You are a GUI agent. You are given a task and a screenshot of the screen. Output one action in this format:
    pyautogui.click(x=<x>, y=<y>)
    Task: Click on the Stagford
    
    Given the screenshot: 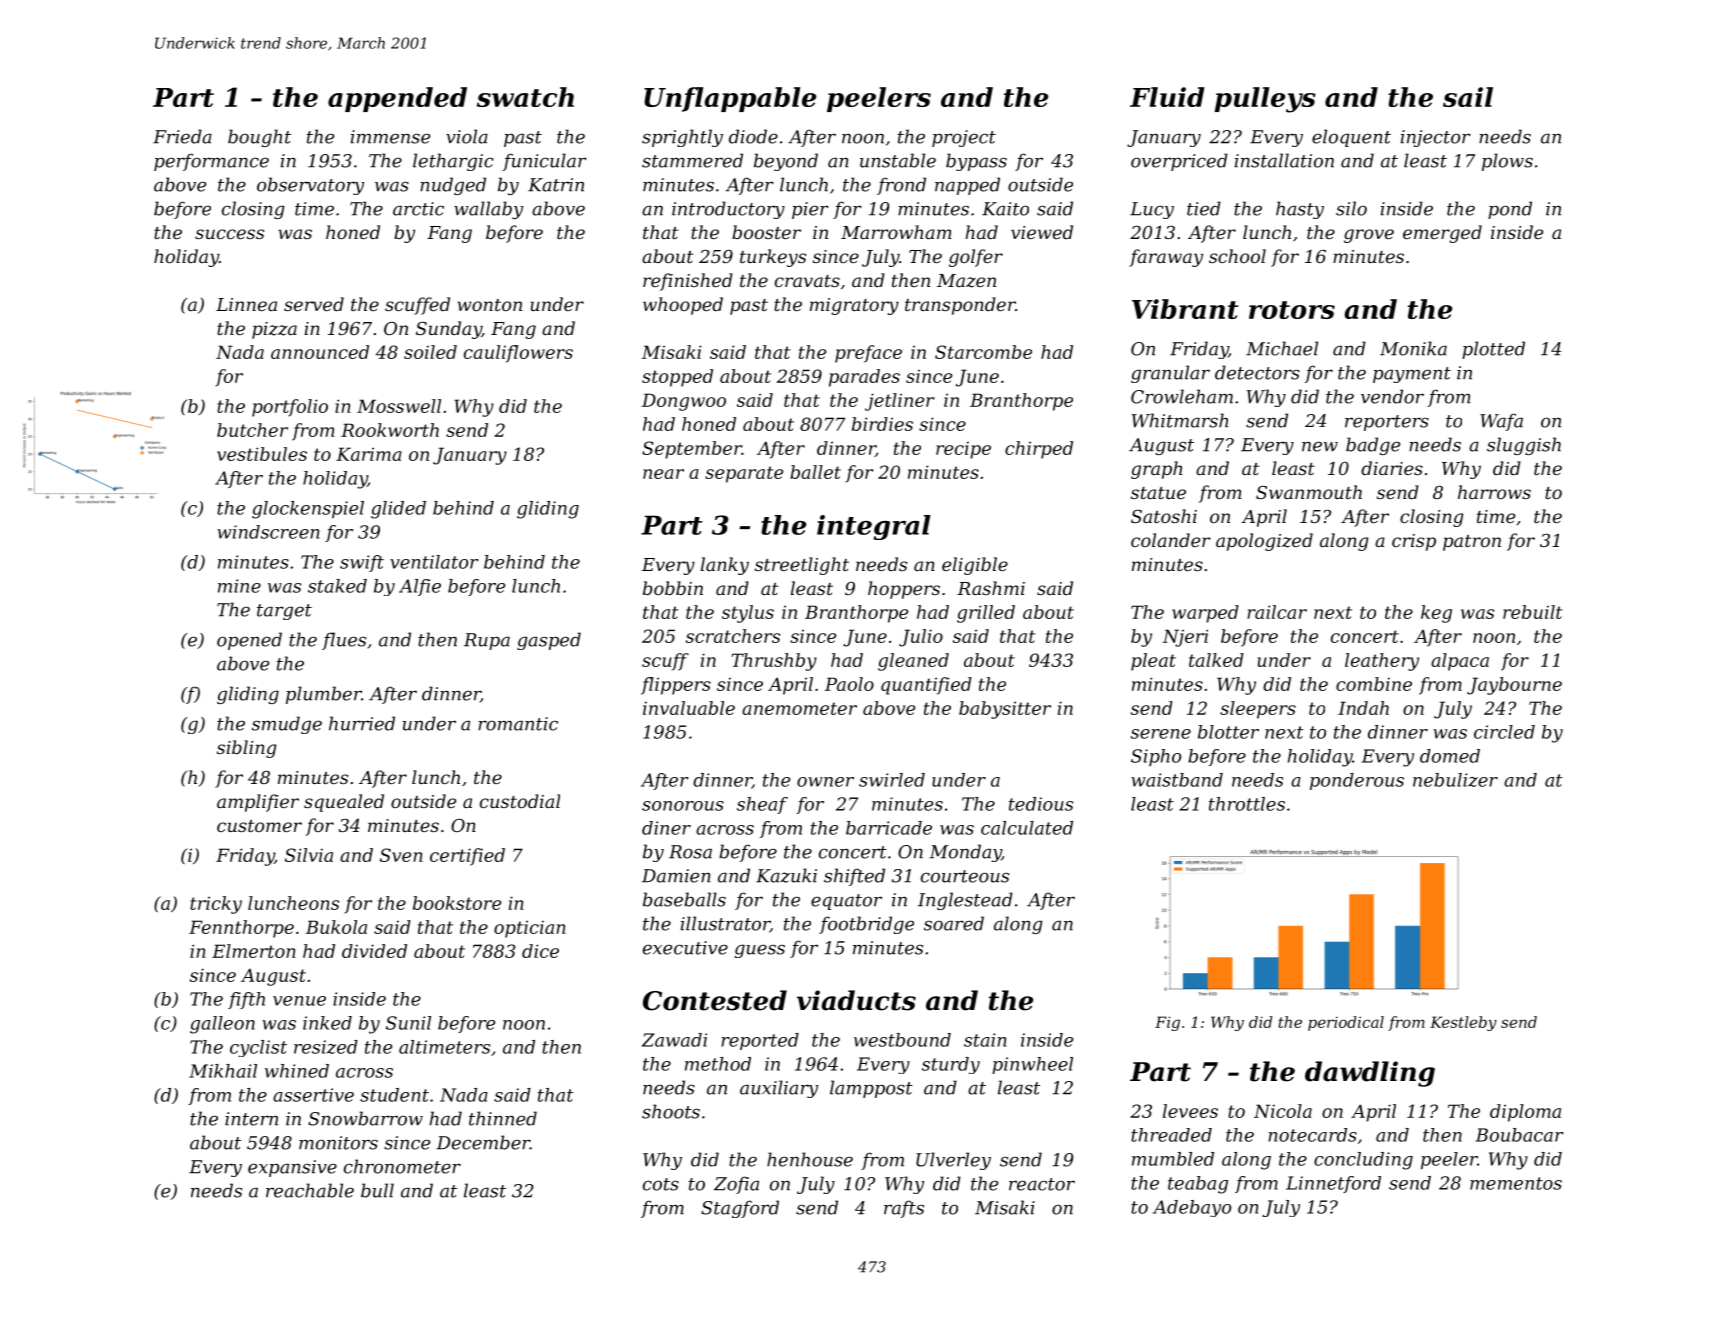 What is the action you would take?
    pyautogui.click(x=740, y=1209)
